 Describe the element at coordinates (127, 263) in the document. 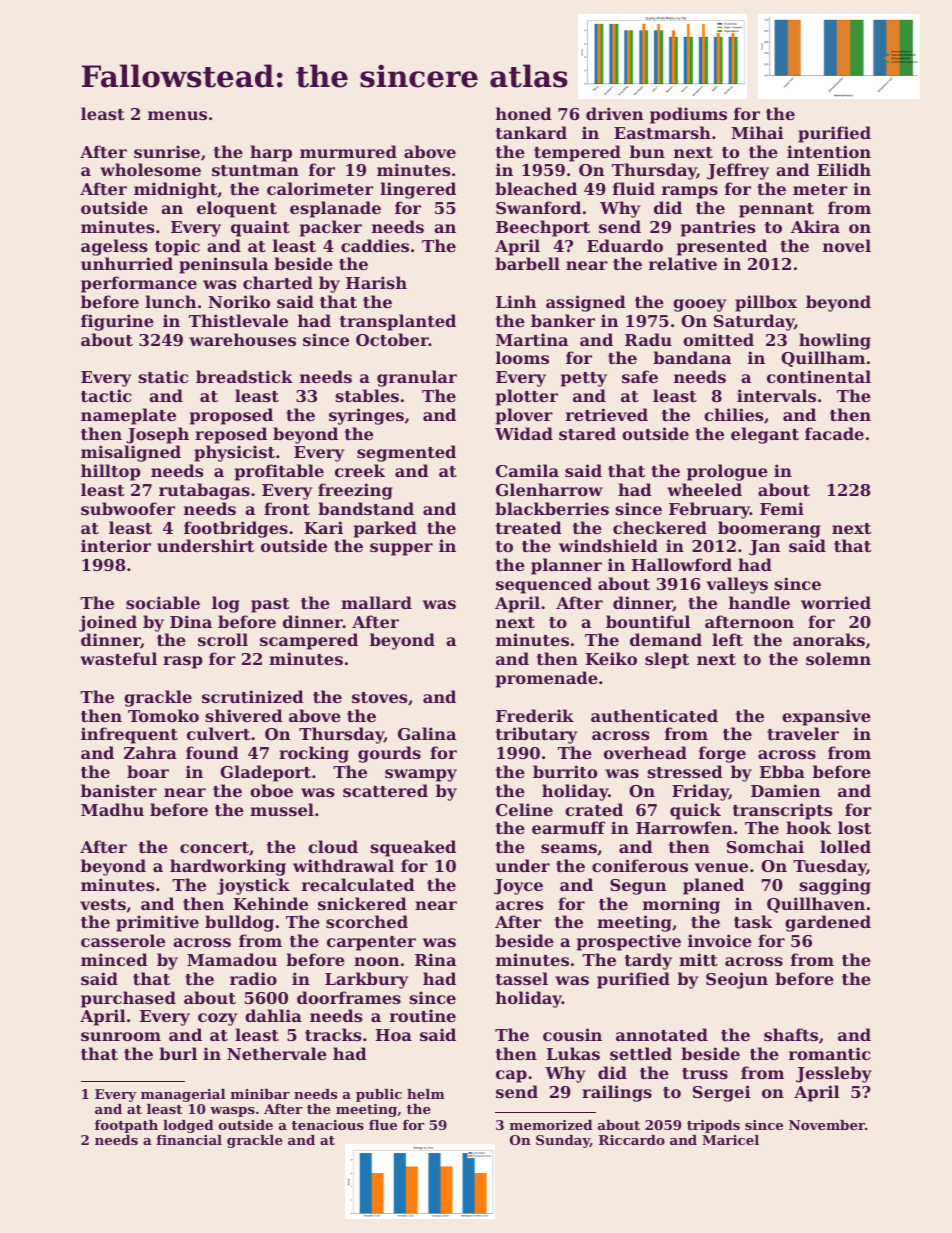

I see `unhurried` at that location.
